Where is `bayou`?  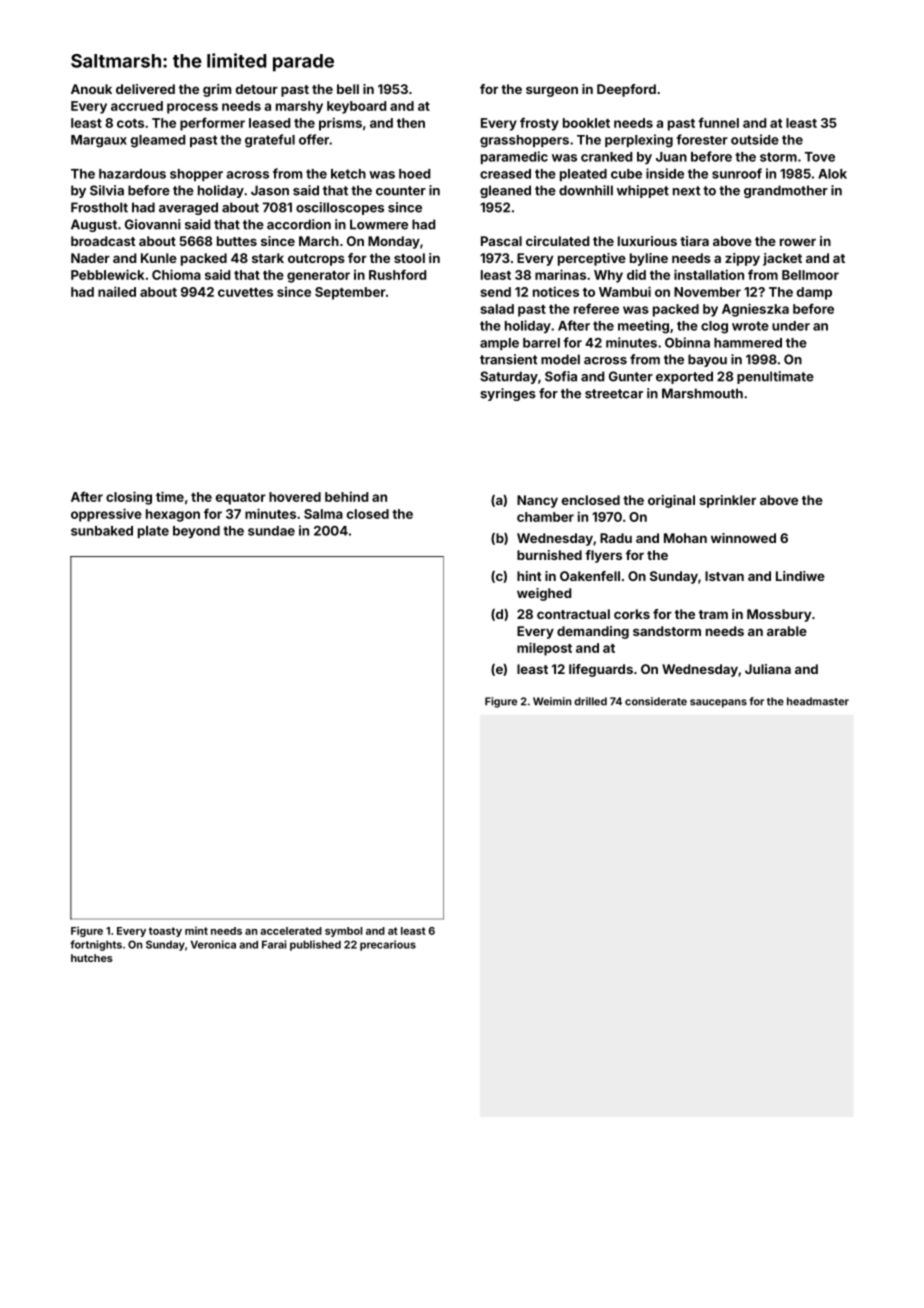 bayou is located at coordinates (707, 360).
